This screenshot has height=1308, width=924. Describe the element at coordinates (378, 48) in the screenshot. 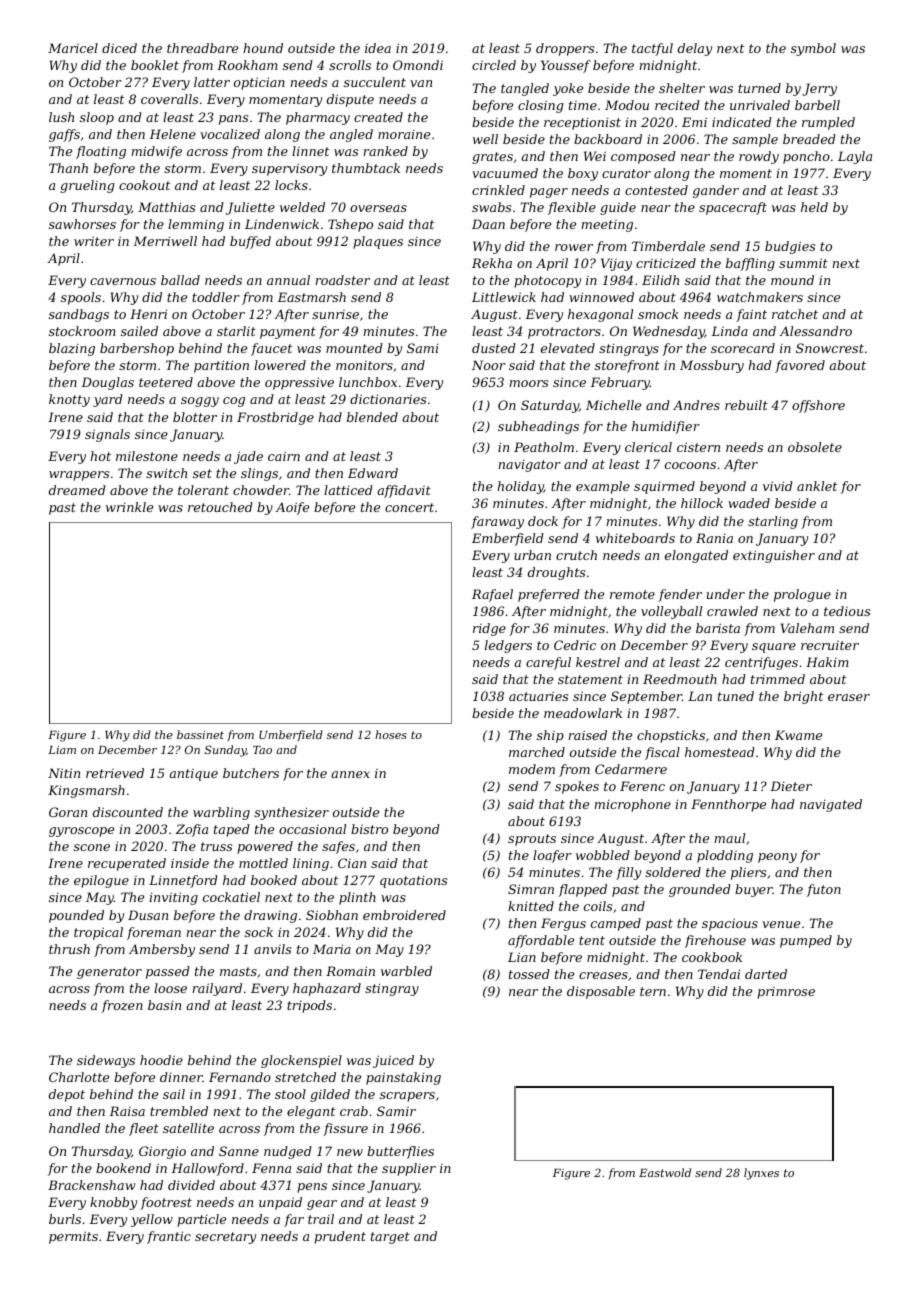

I see `idea` at that location.
